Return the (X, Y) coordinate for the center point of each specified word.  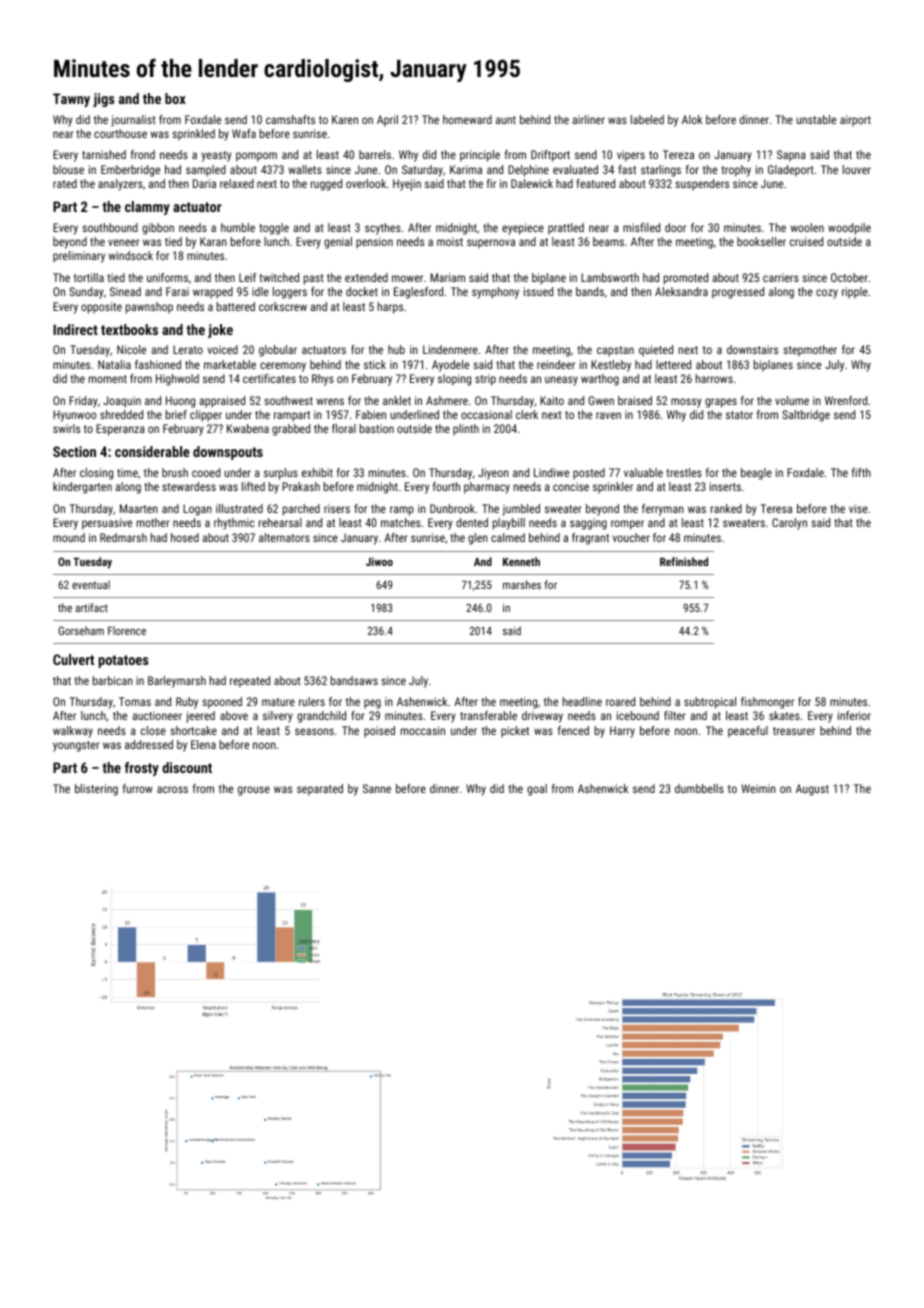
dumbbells (699, 788)
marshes (522, 584)
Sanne (377, 788)
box (175, 98)
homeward (467, 119)
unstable (816, 119)
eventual (91, 584)
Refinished (684, 561)
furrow (138, 788)
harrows (714, 378)
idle (260, 291)
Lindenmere (450, 349)
